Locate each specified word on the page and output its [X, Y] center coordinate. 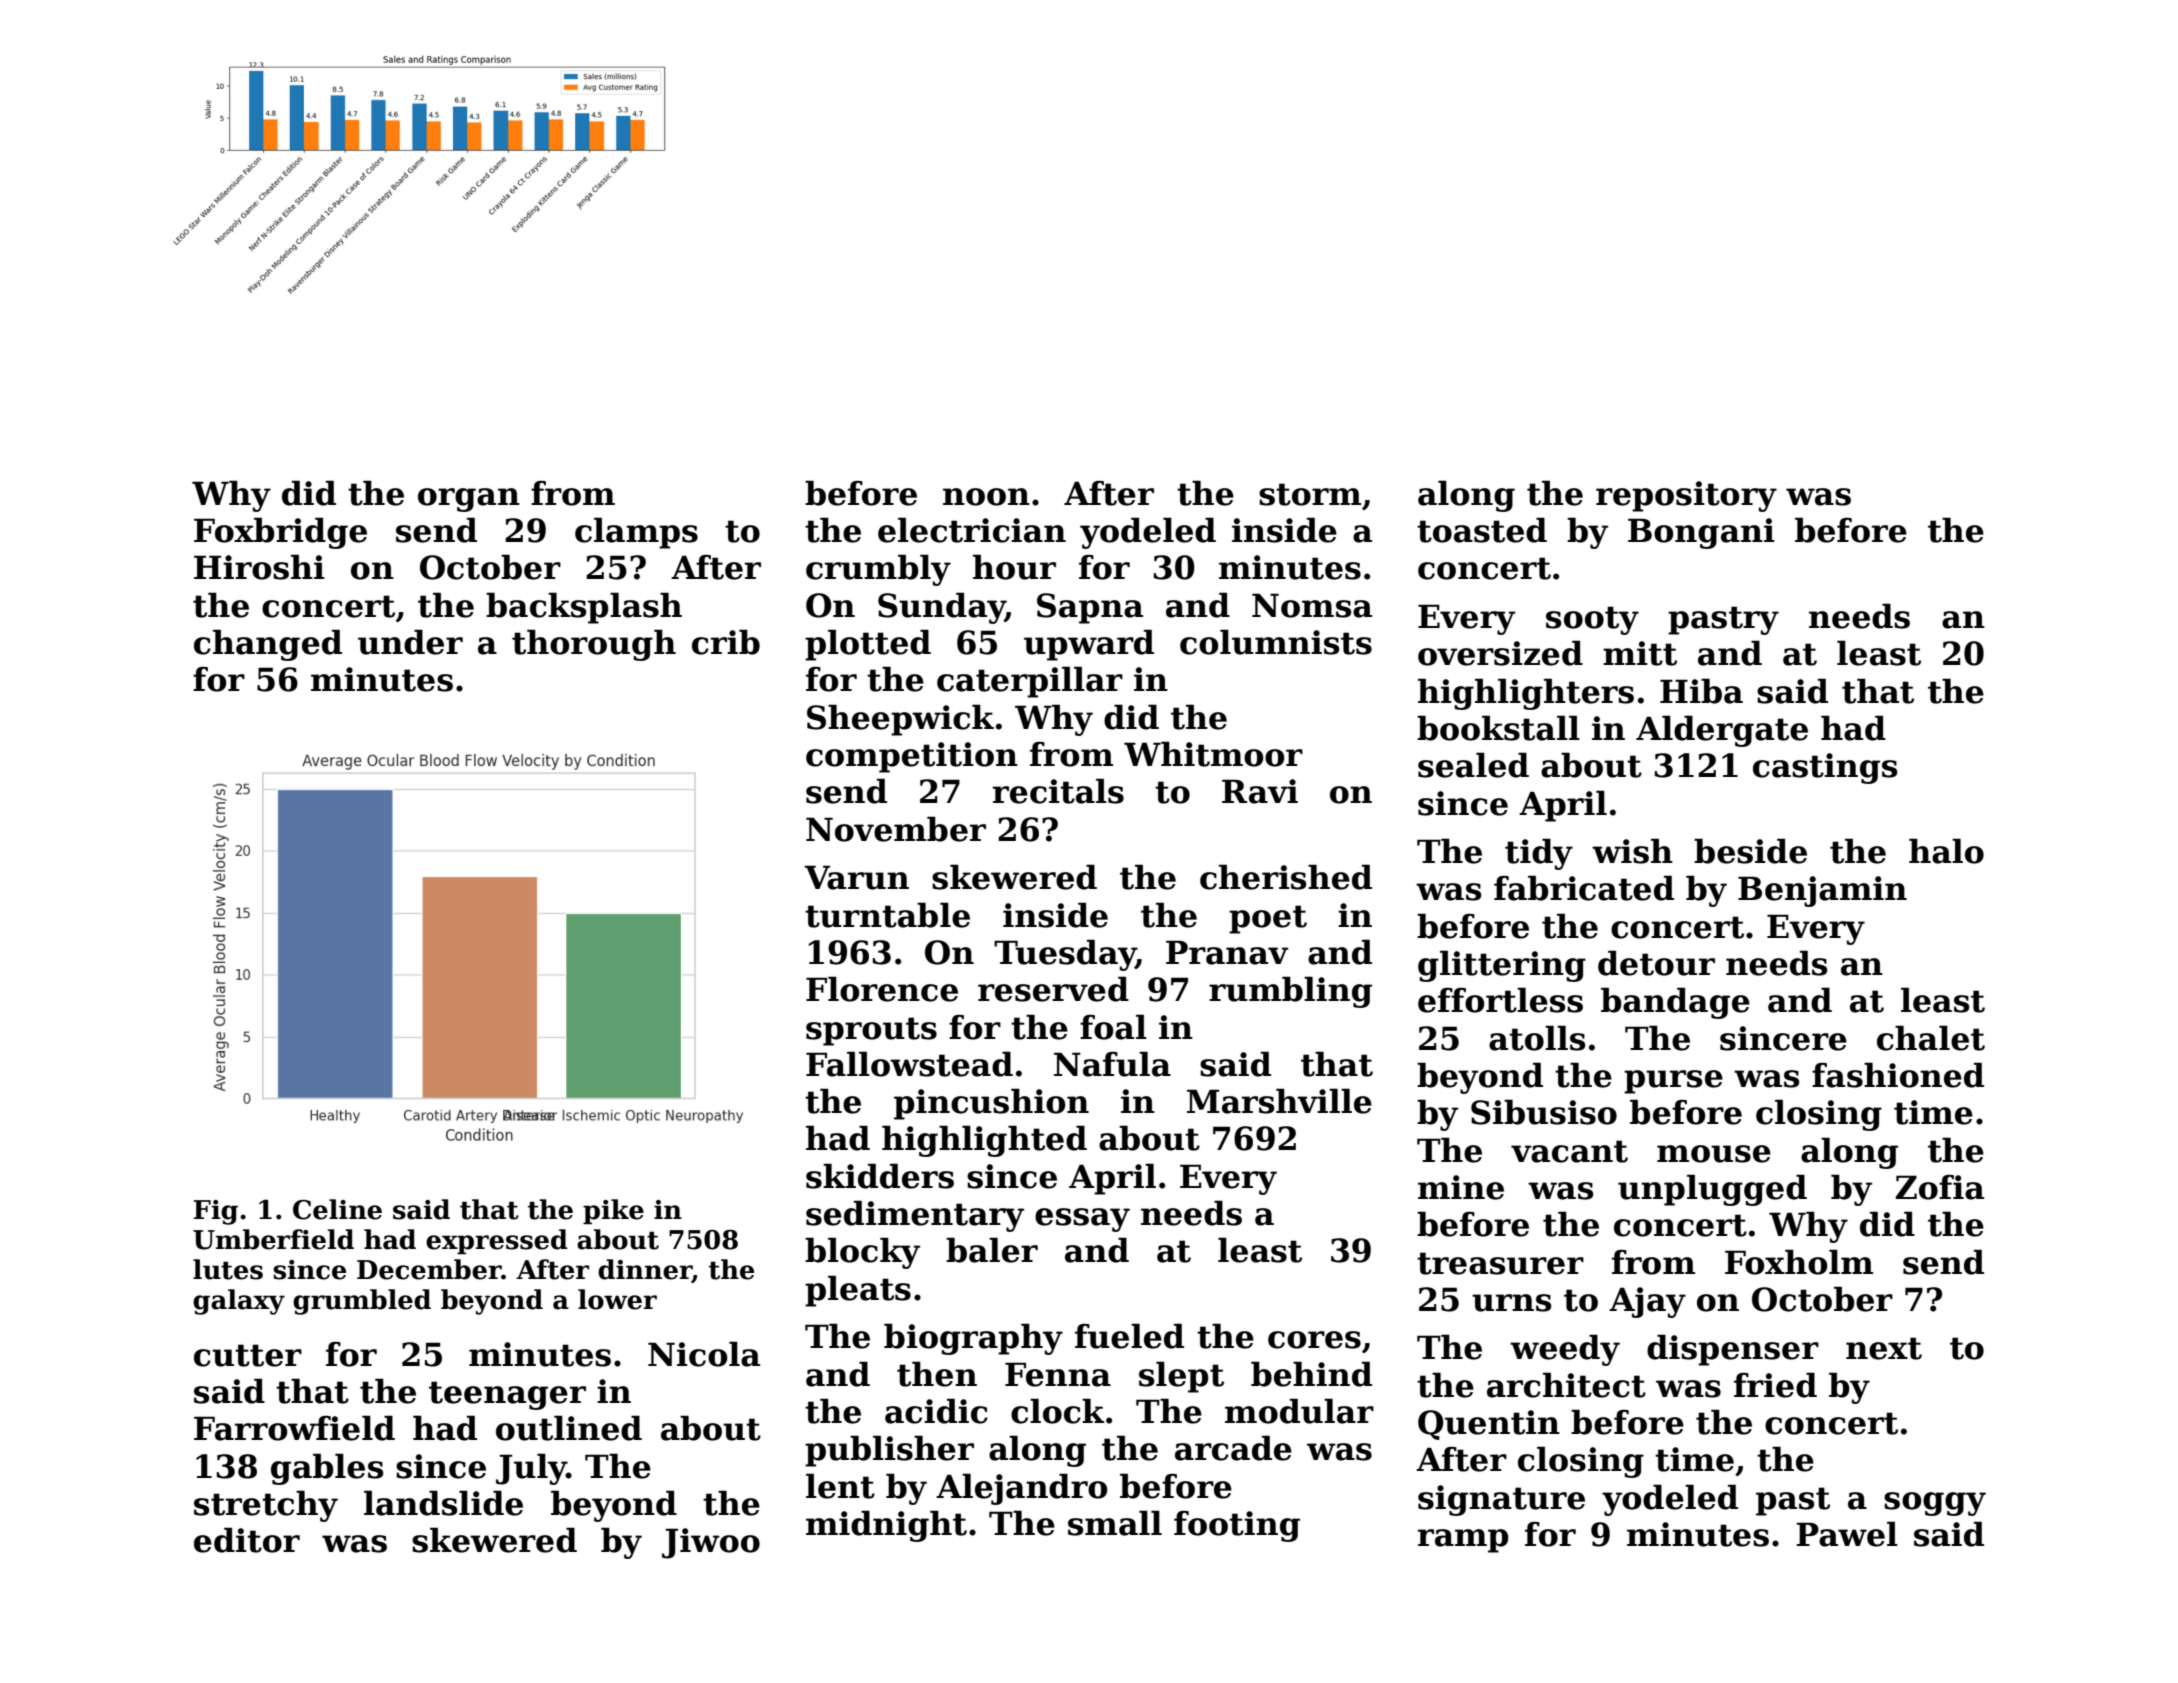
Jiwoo [711, 1543]
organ [469, 500]
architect [1566, 1385]
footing [1237, 1526]
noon [986, 497]
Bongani [1701, 533]
